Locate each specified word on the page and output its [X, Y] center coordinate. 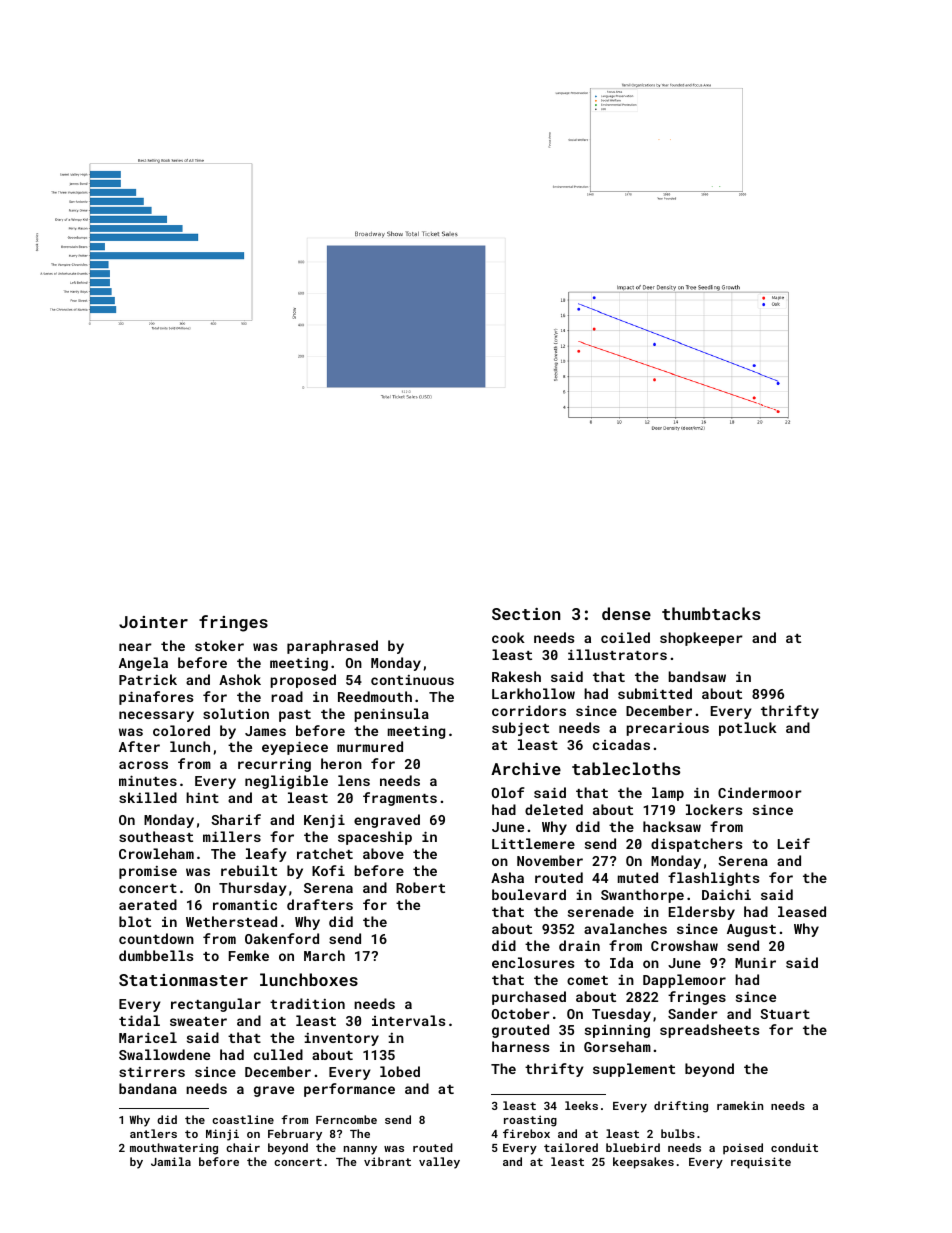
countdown [156, 938]
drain [579, 945]
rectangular [216, 1005]
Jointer [153, 622]
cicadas [621, 744]
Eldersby [702, 913]
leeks [581, 1105]
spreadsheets [709, 1031]
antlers [153, 1133]
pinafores [156, 698]
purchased [529, 998]
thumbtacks [711, 613]
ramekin [740, 1105]
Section [526, 614]
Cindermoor [760, 792]
